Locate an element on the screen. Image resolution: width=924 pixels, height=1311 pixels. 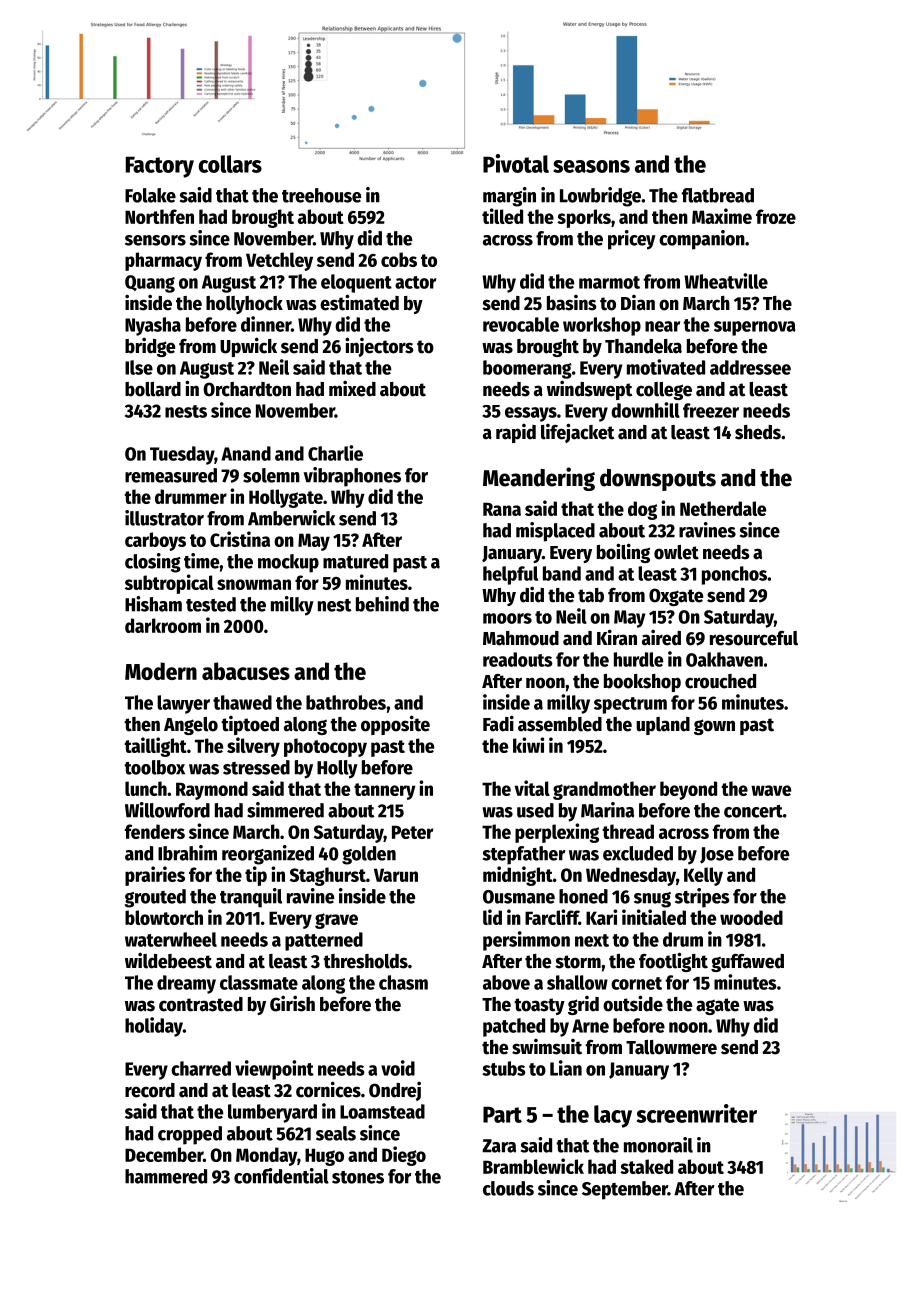
flatbread is located at coordinates (718, 195).
